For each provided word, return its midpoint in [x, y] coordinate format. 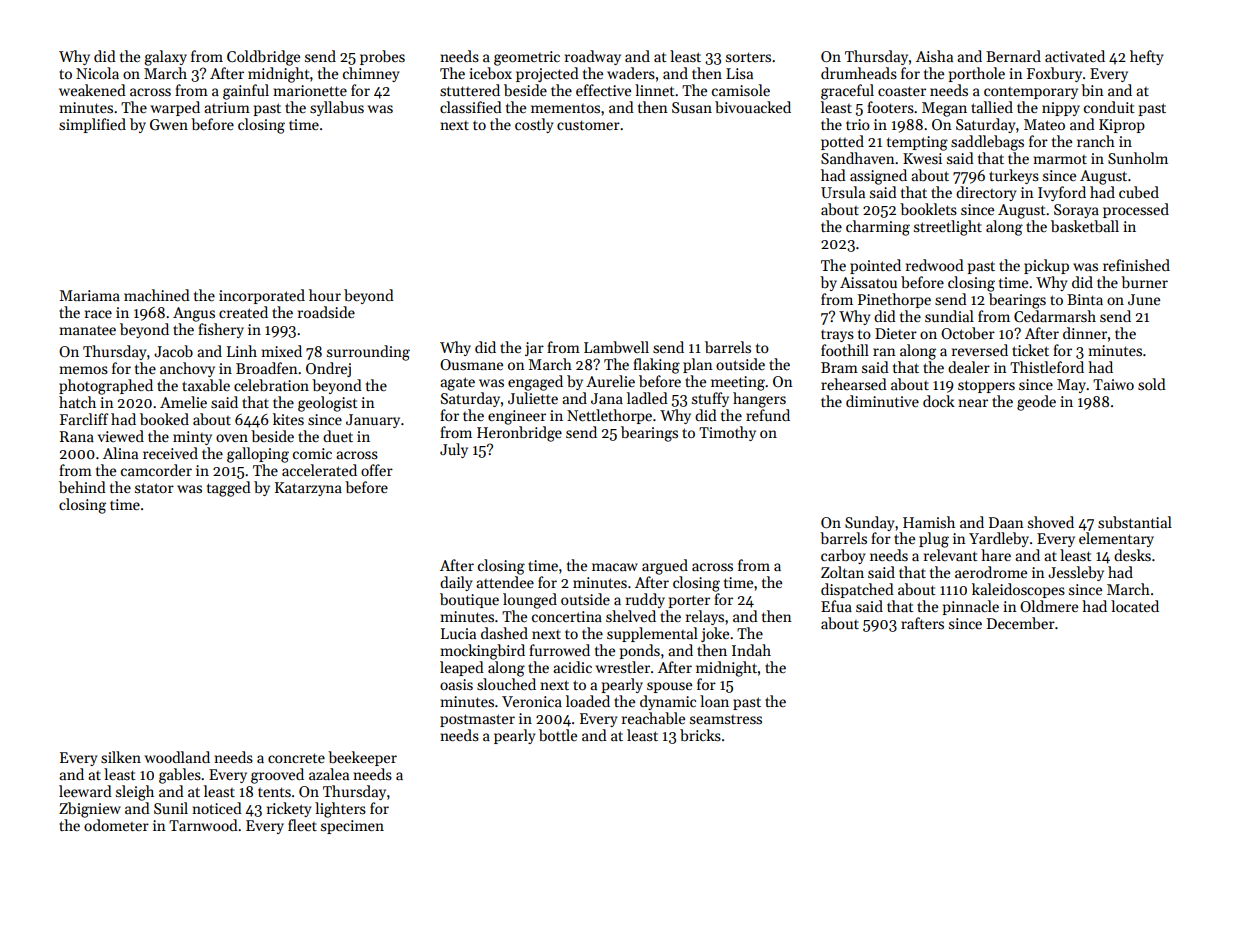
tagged [229, 489]
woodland [177, 757]
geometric [527, 58]
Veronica [532, 701]
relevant [951, 555]
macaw [615, 567]
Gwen [169, 124]
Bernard [1013, 56]
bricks [700, 735]
